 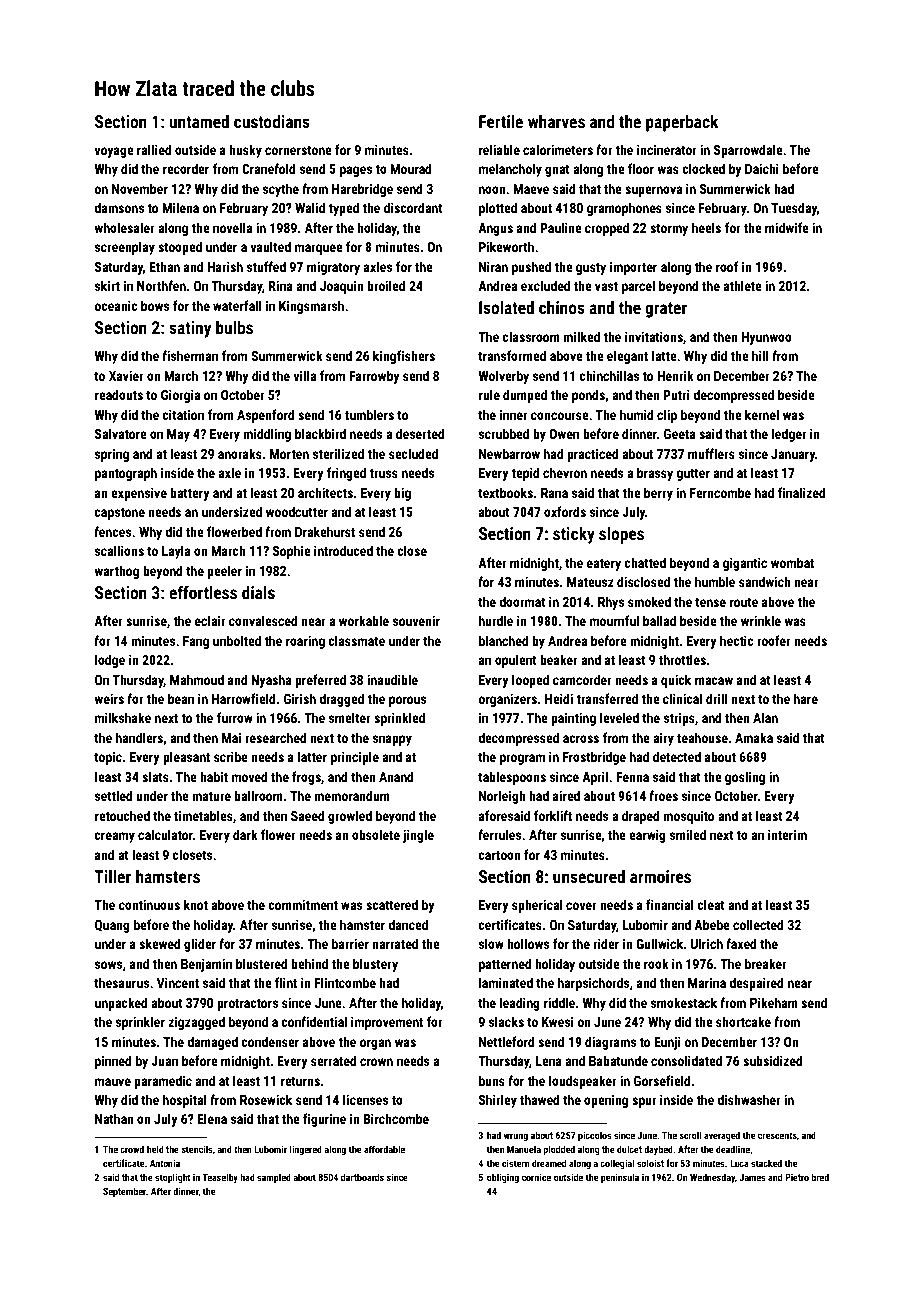 What do you see at coordinates (270, 1041) in the document?
I see `condenser` at bounding box center [270, 1041].
